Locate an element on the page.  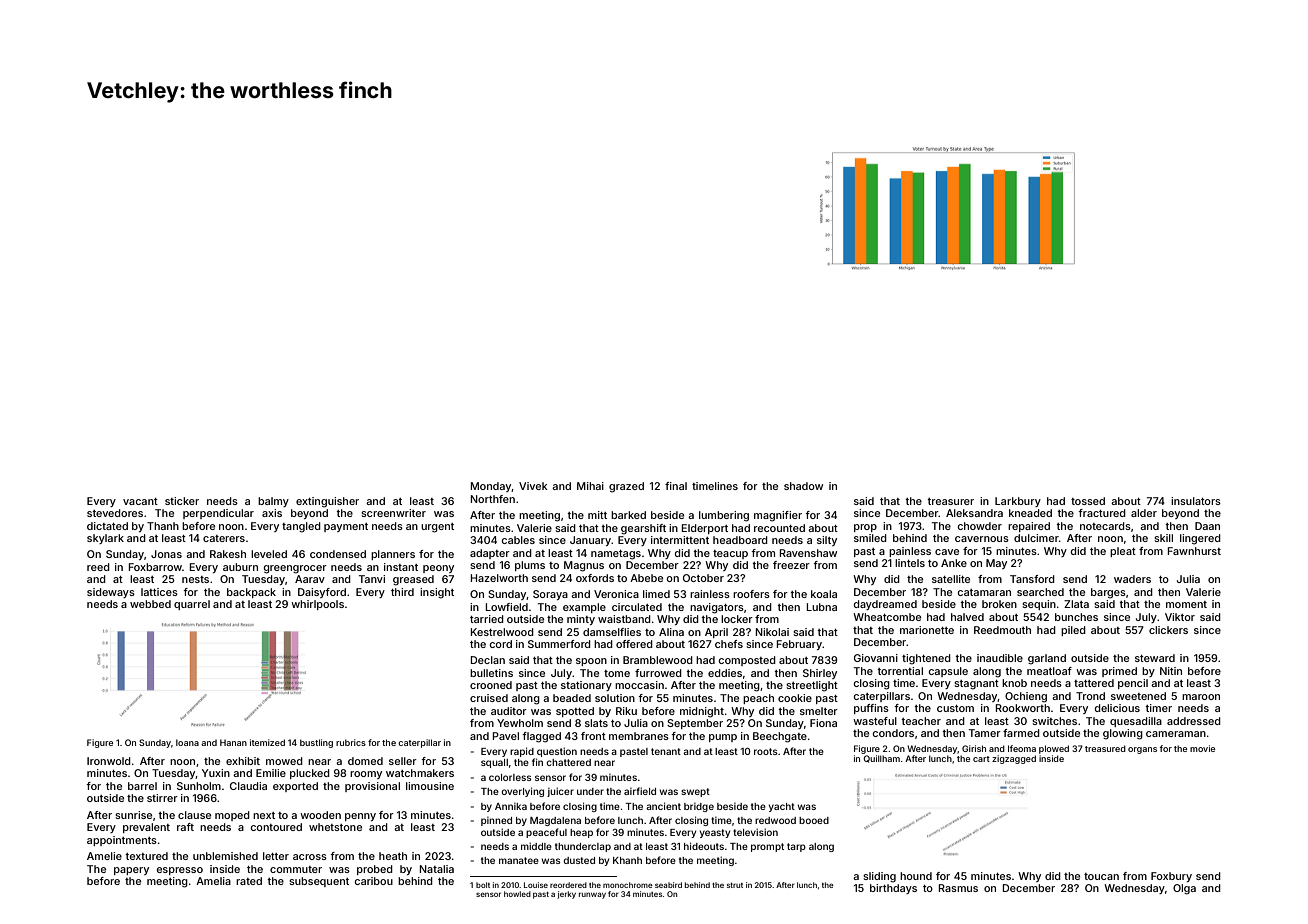
sideways is located at coordinates (111, 593).
